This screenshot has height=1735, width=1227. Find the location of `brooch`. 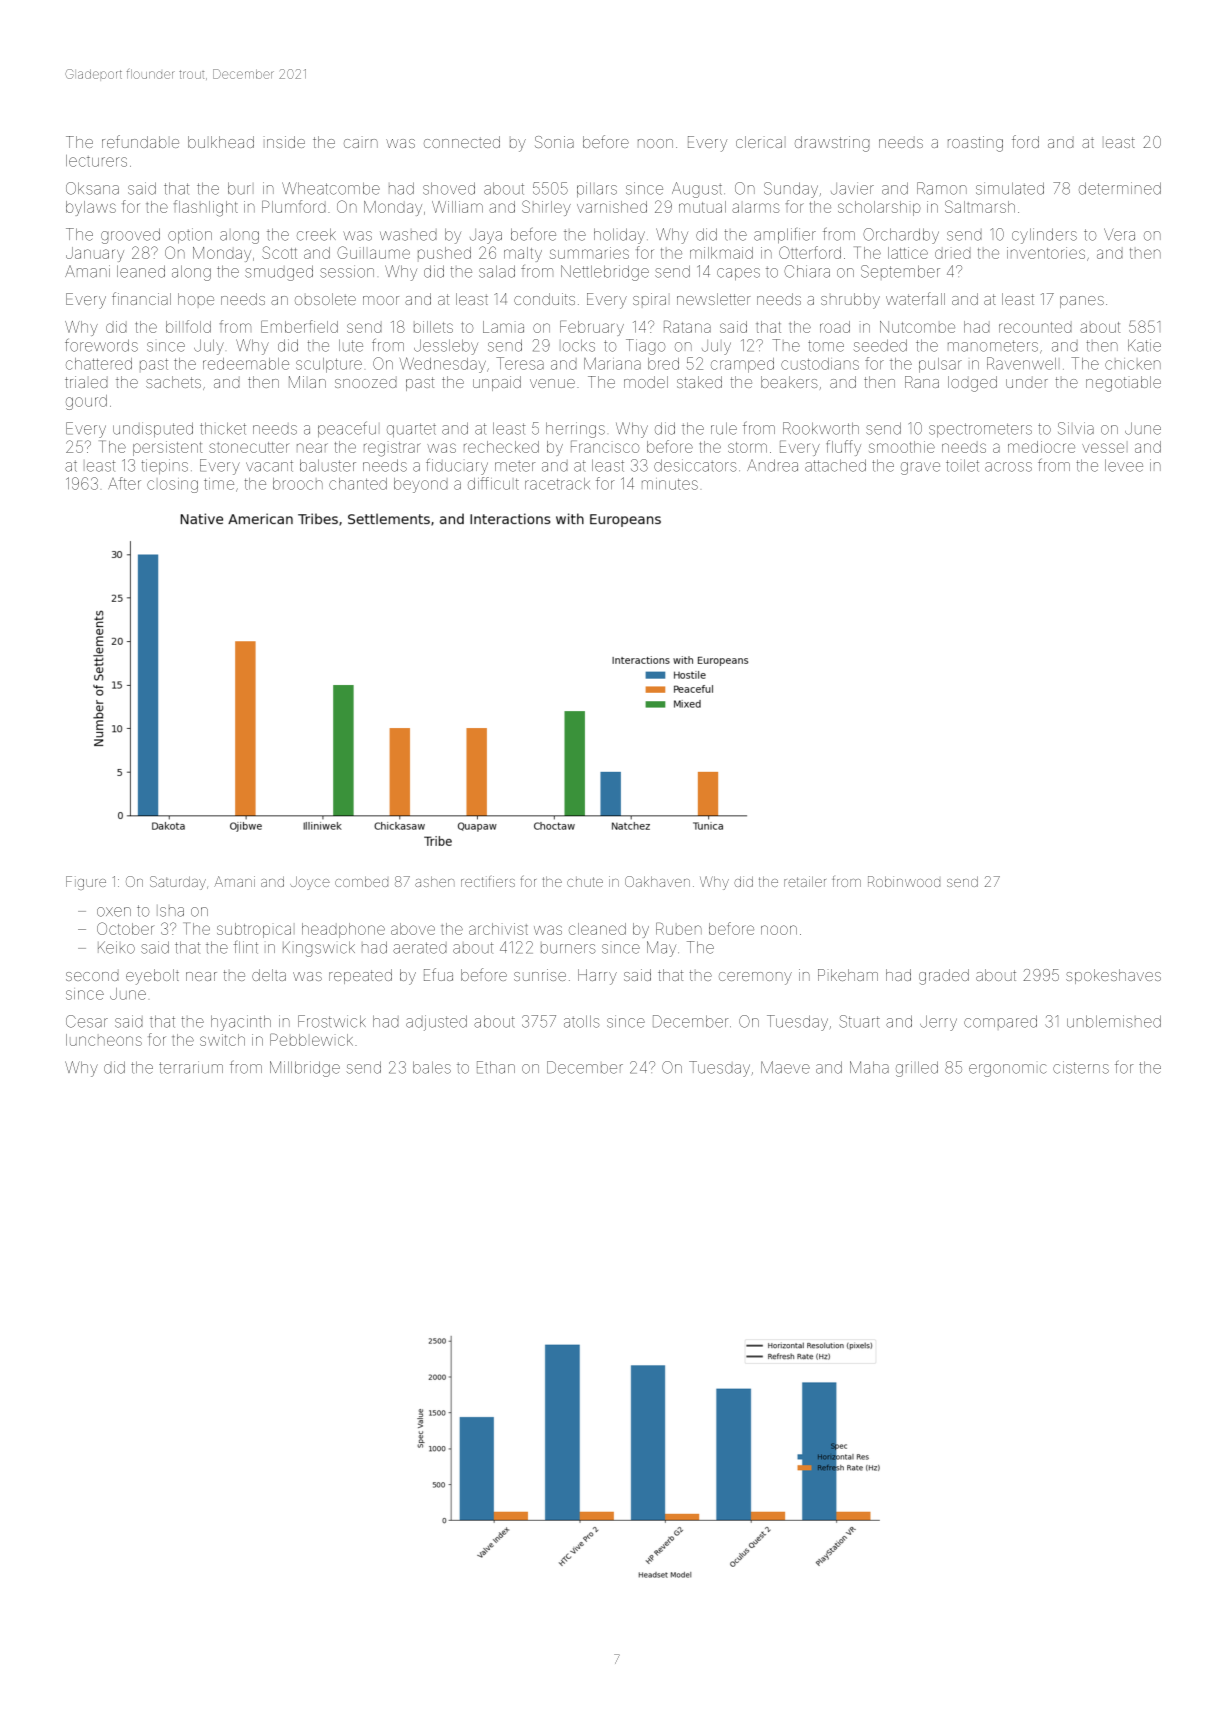

brooch is located at coordinates (298, 484).
